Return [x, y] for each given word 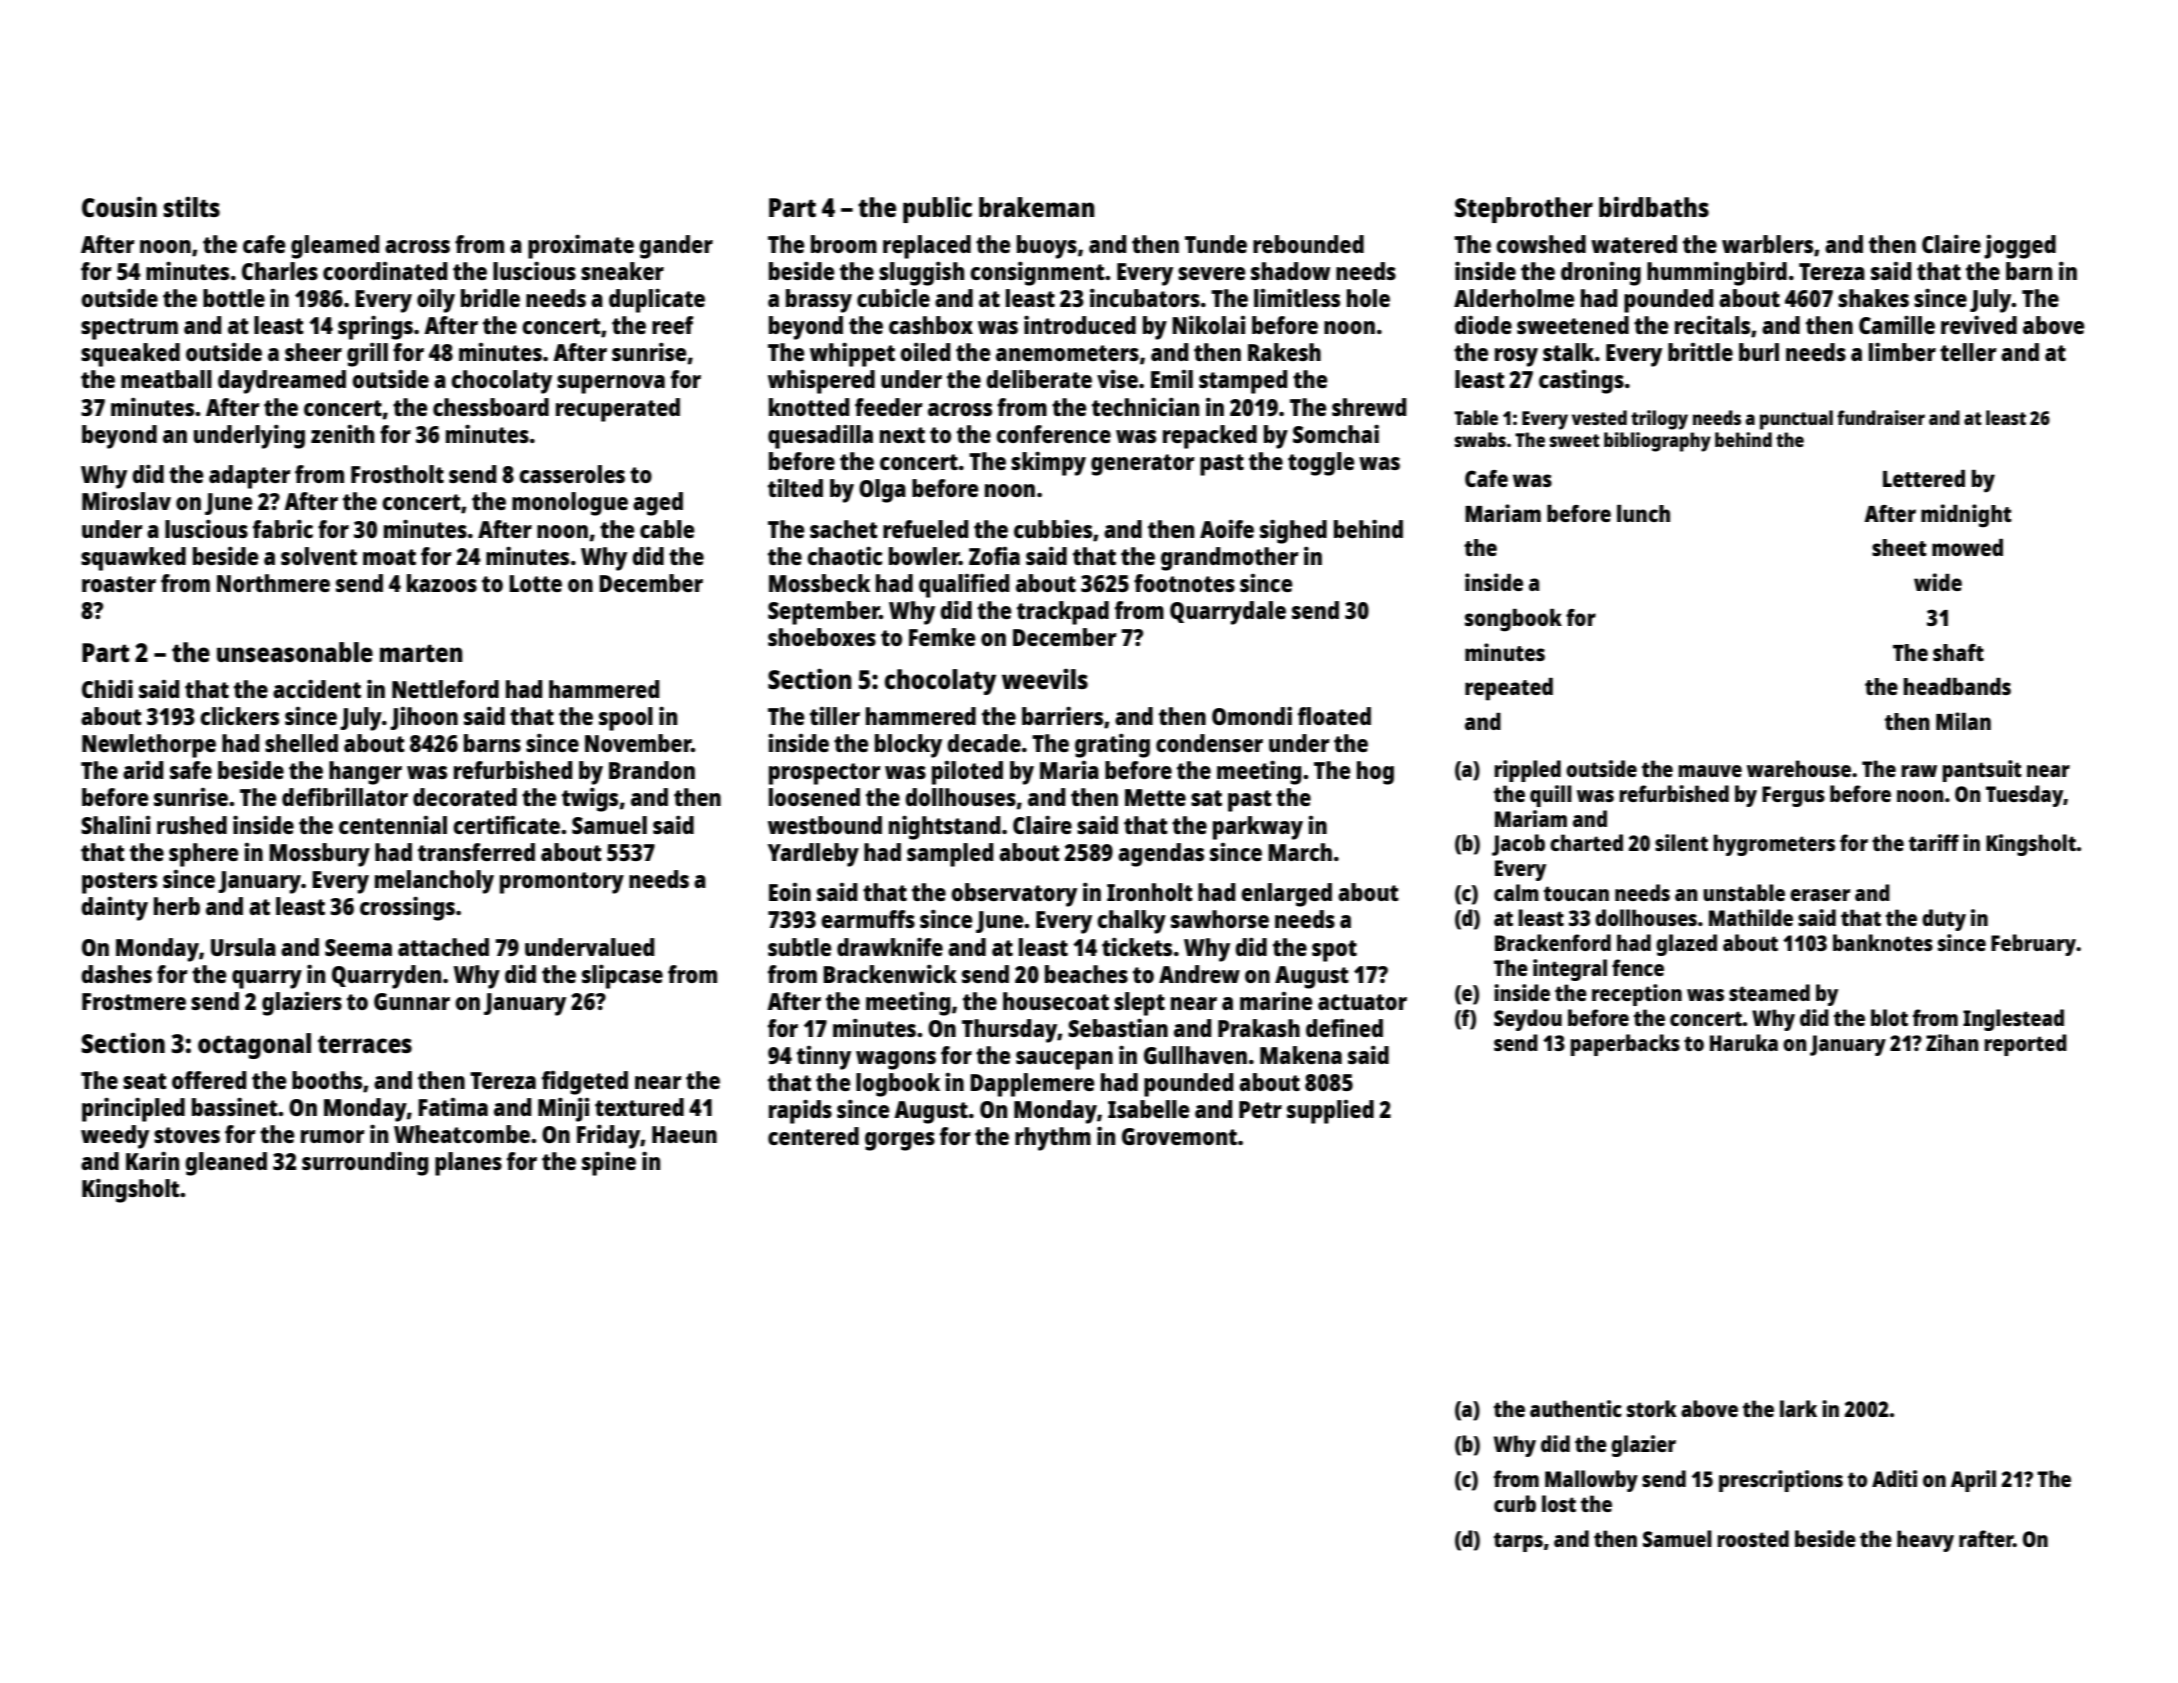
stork [1652, 1408]
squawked [133, 559]
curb [1515, 1503]
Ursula [243, 947]
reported [2026, 1045]
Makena [1301, 1055]
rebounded [1308, 244]
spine [609, 1163]
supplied [1330, 1112]
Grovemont [1179, 1136]
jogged [2020, 247]
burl [1759, 352]
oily [436, 300]
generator [1142, 465]
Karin [152, 1160]
